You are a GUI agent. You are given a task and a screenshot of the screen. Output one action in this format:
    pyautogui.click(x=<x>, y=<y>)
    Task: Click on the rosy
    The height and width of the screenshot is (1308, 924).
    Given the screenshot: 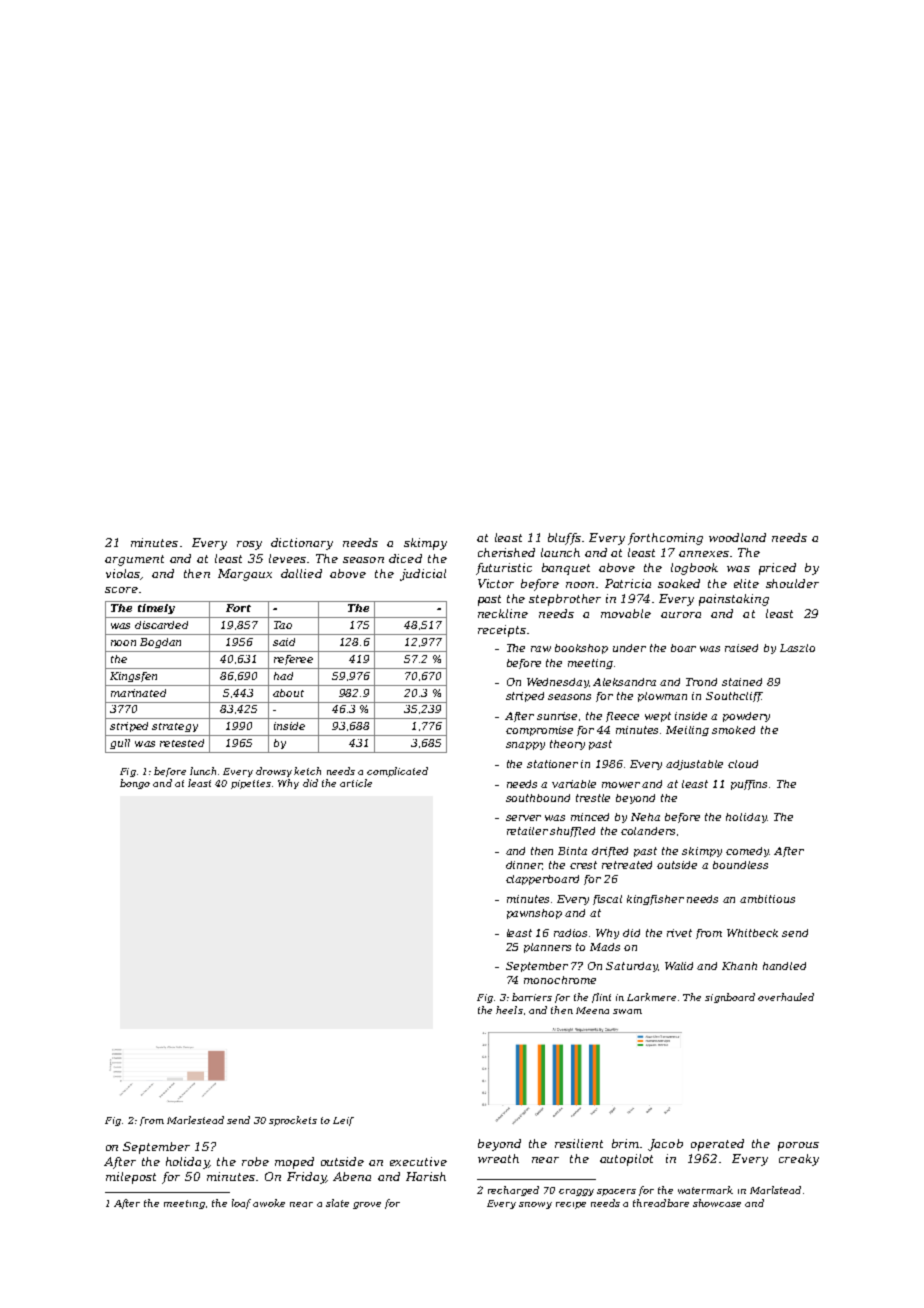 What is the action you would take?
    pyautogui.click(x=249, y=545)
